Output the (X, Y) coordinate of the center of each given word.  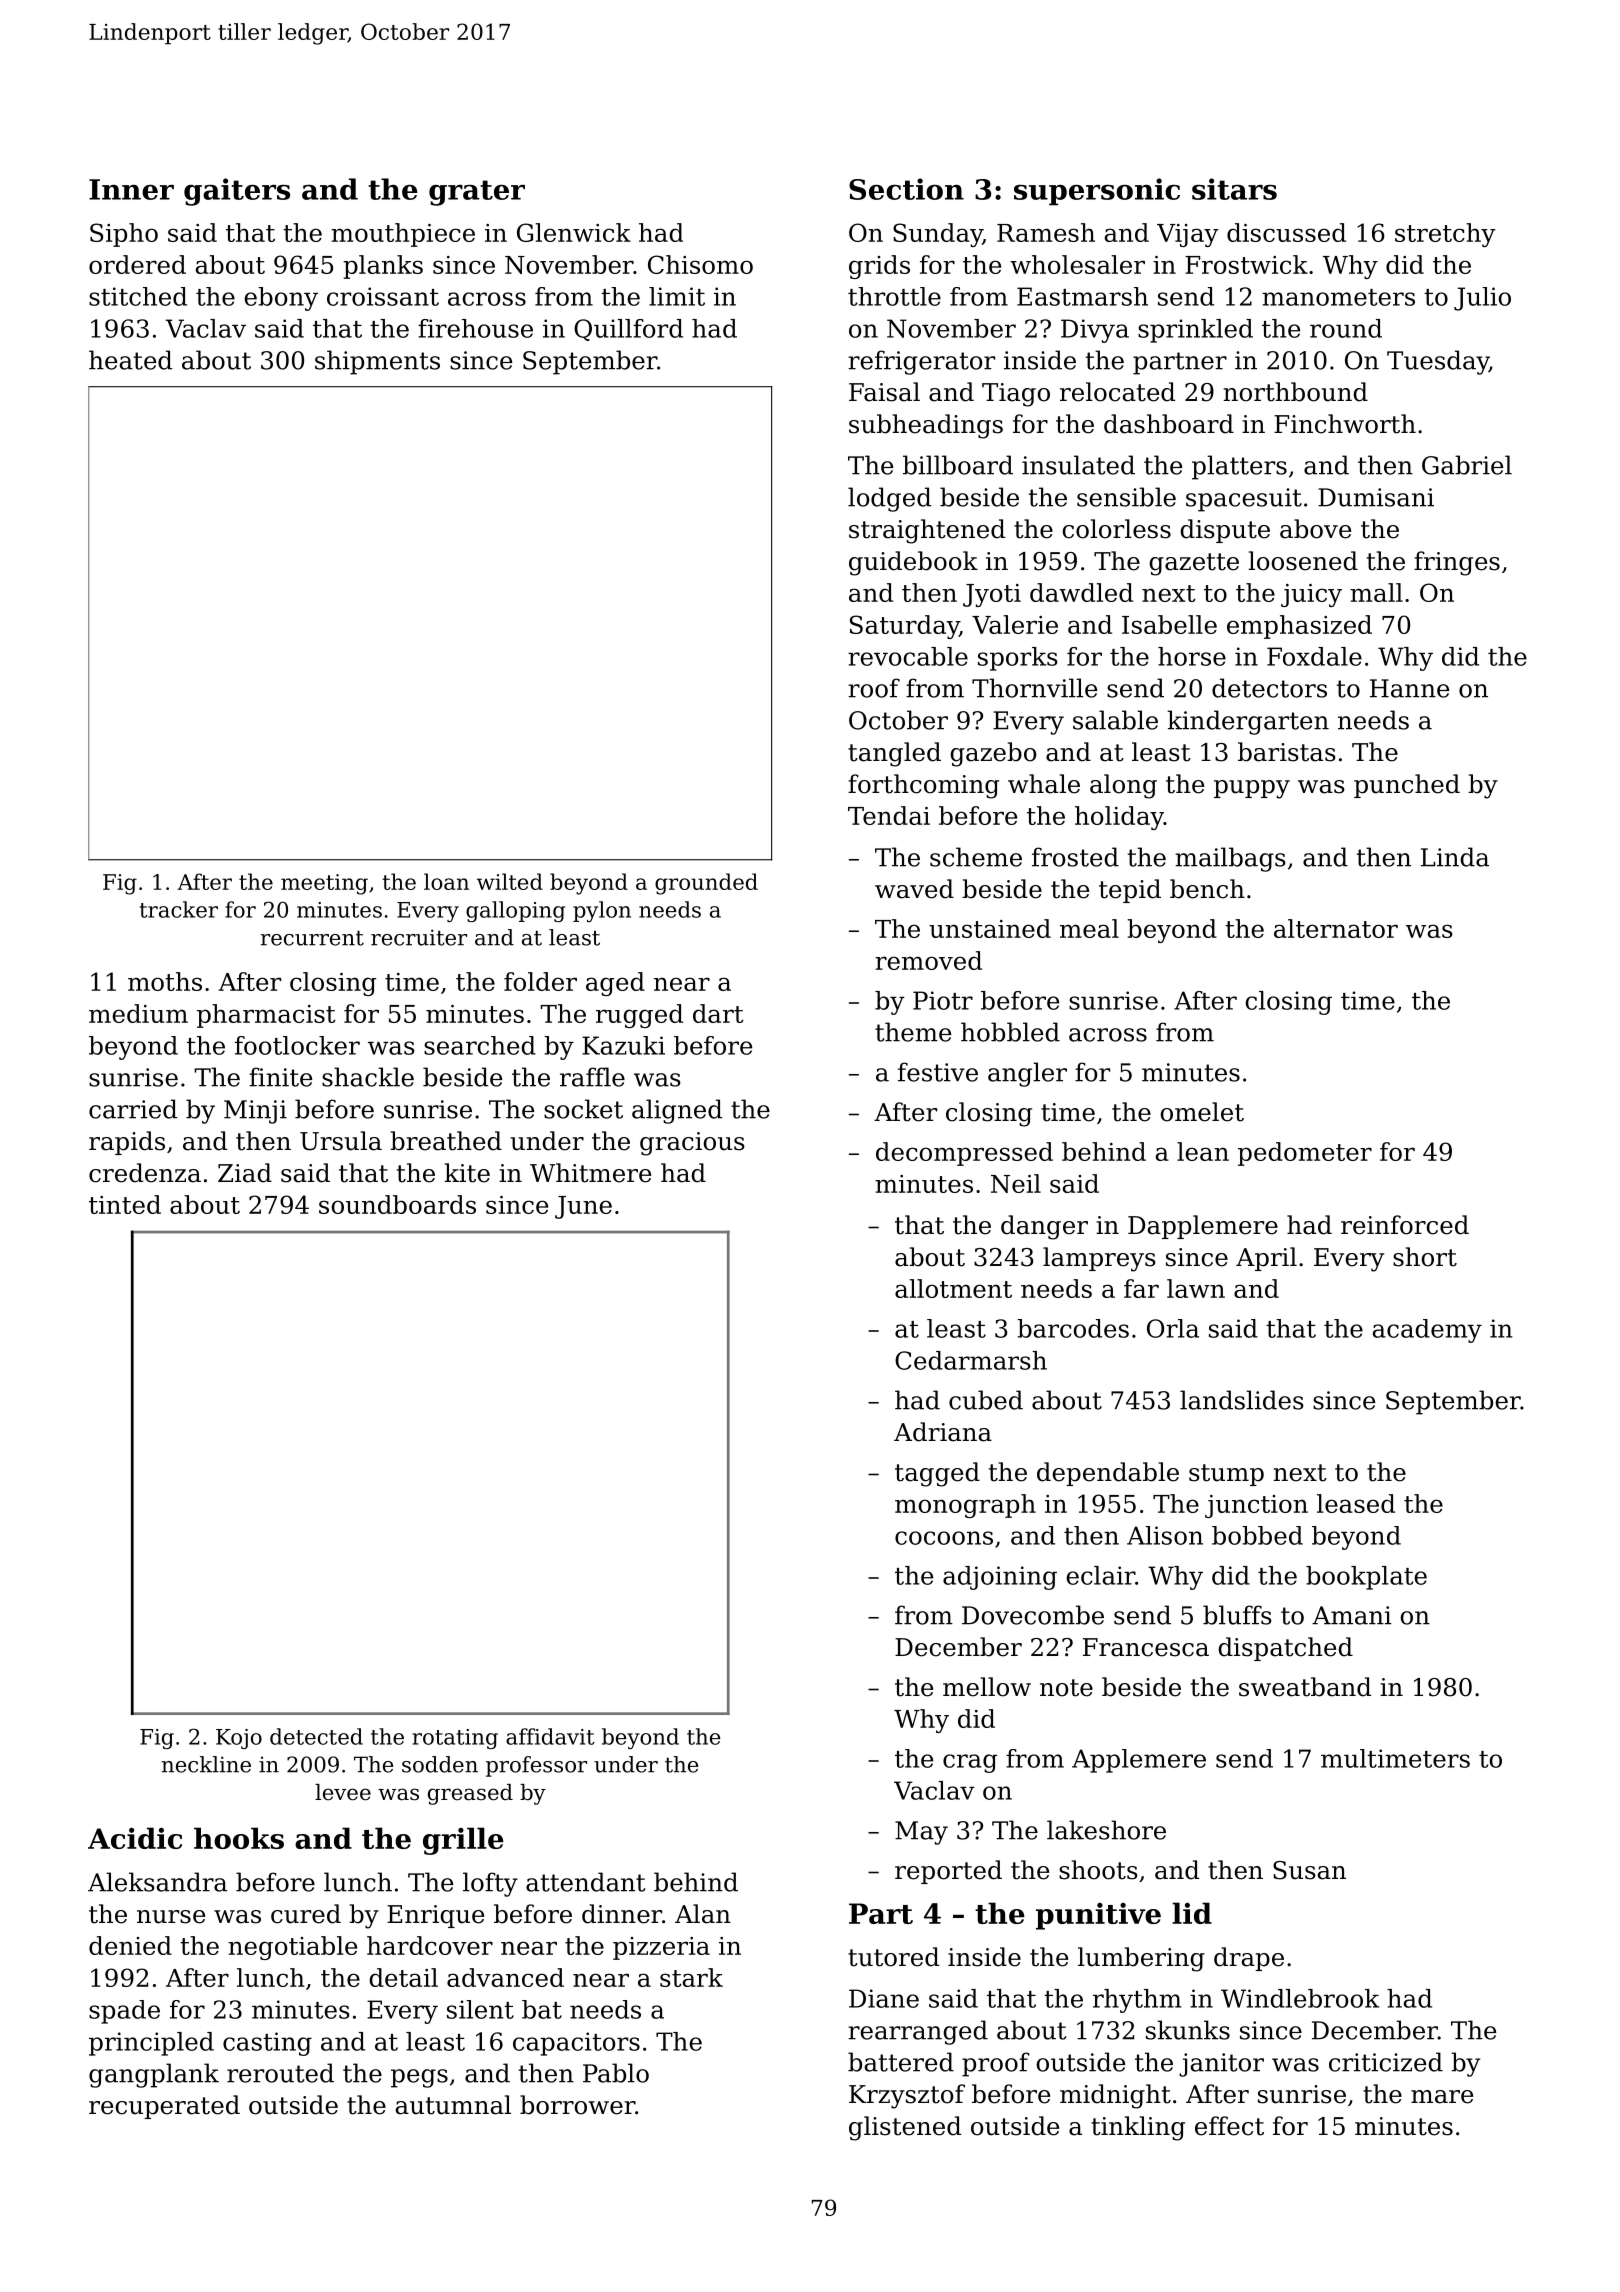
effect (1229, 2126)
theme (913, 1032)
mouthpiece (403, 235)
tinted (125, 1204)
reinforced (1405, 1225)
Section (906, 189)
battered (901, 2062)
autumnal (453, 2105)
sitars (1234, 189)
